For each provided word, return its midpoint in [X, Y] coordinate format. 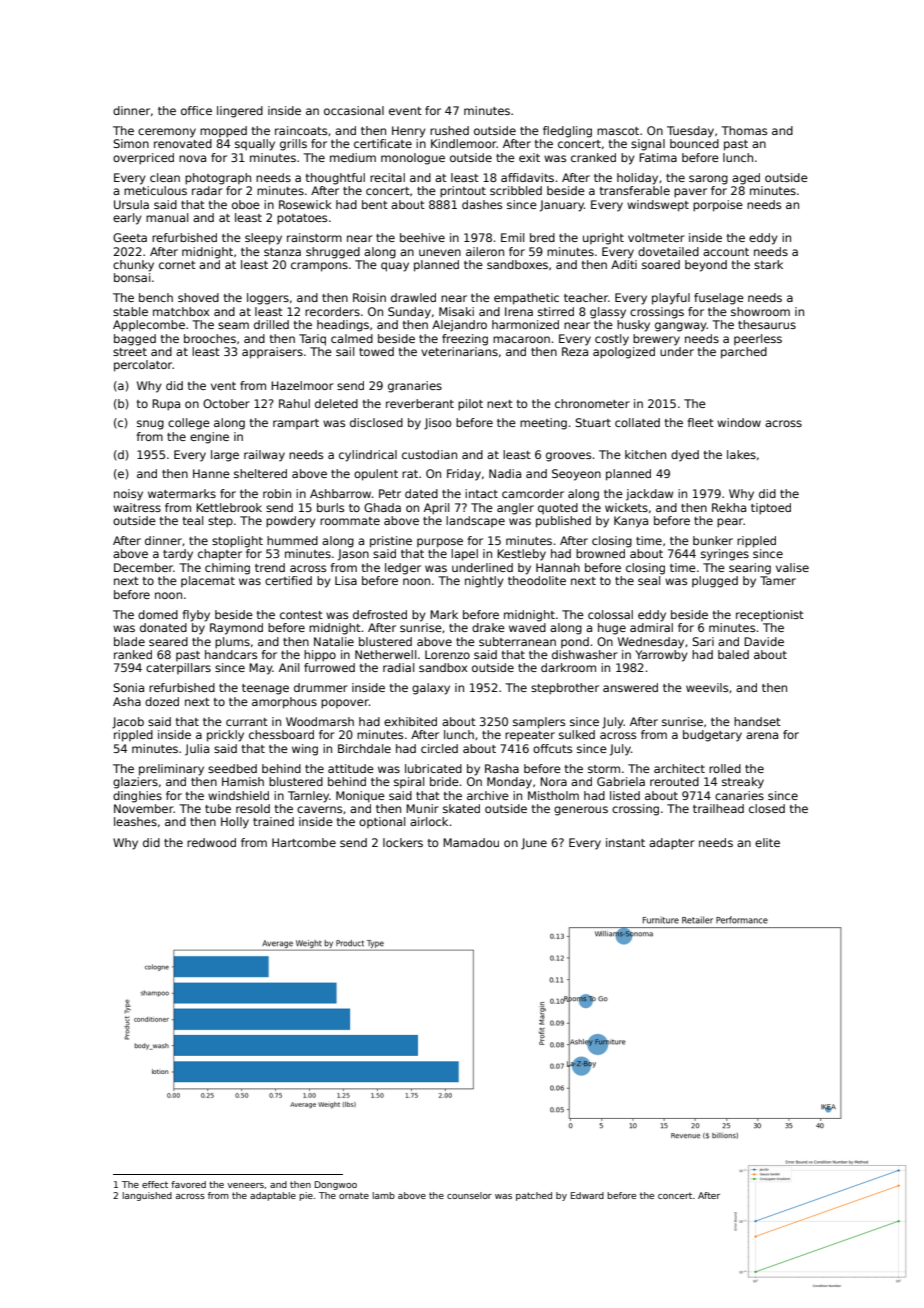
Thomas [744, 130]
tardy [178, 555]
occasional [354, 110]
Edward [587, 1195]
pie [306, 1196]
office [196, 110]
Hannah [558, 567]
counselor [469, 1195]
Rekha [729, 507]
